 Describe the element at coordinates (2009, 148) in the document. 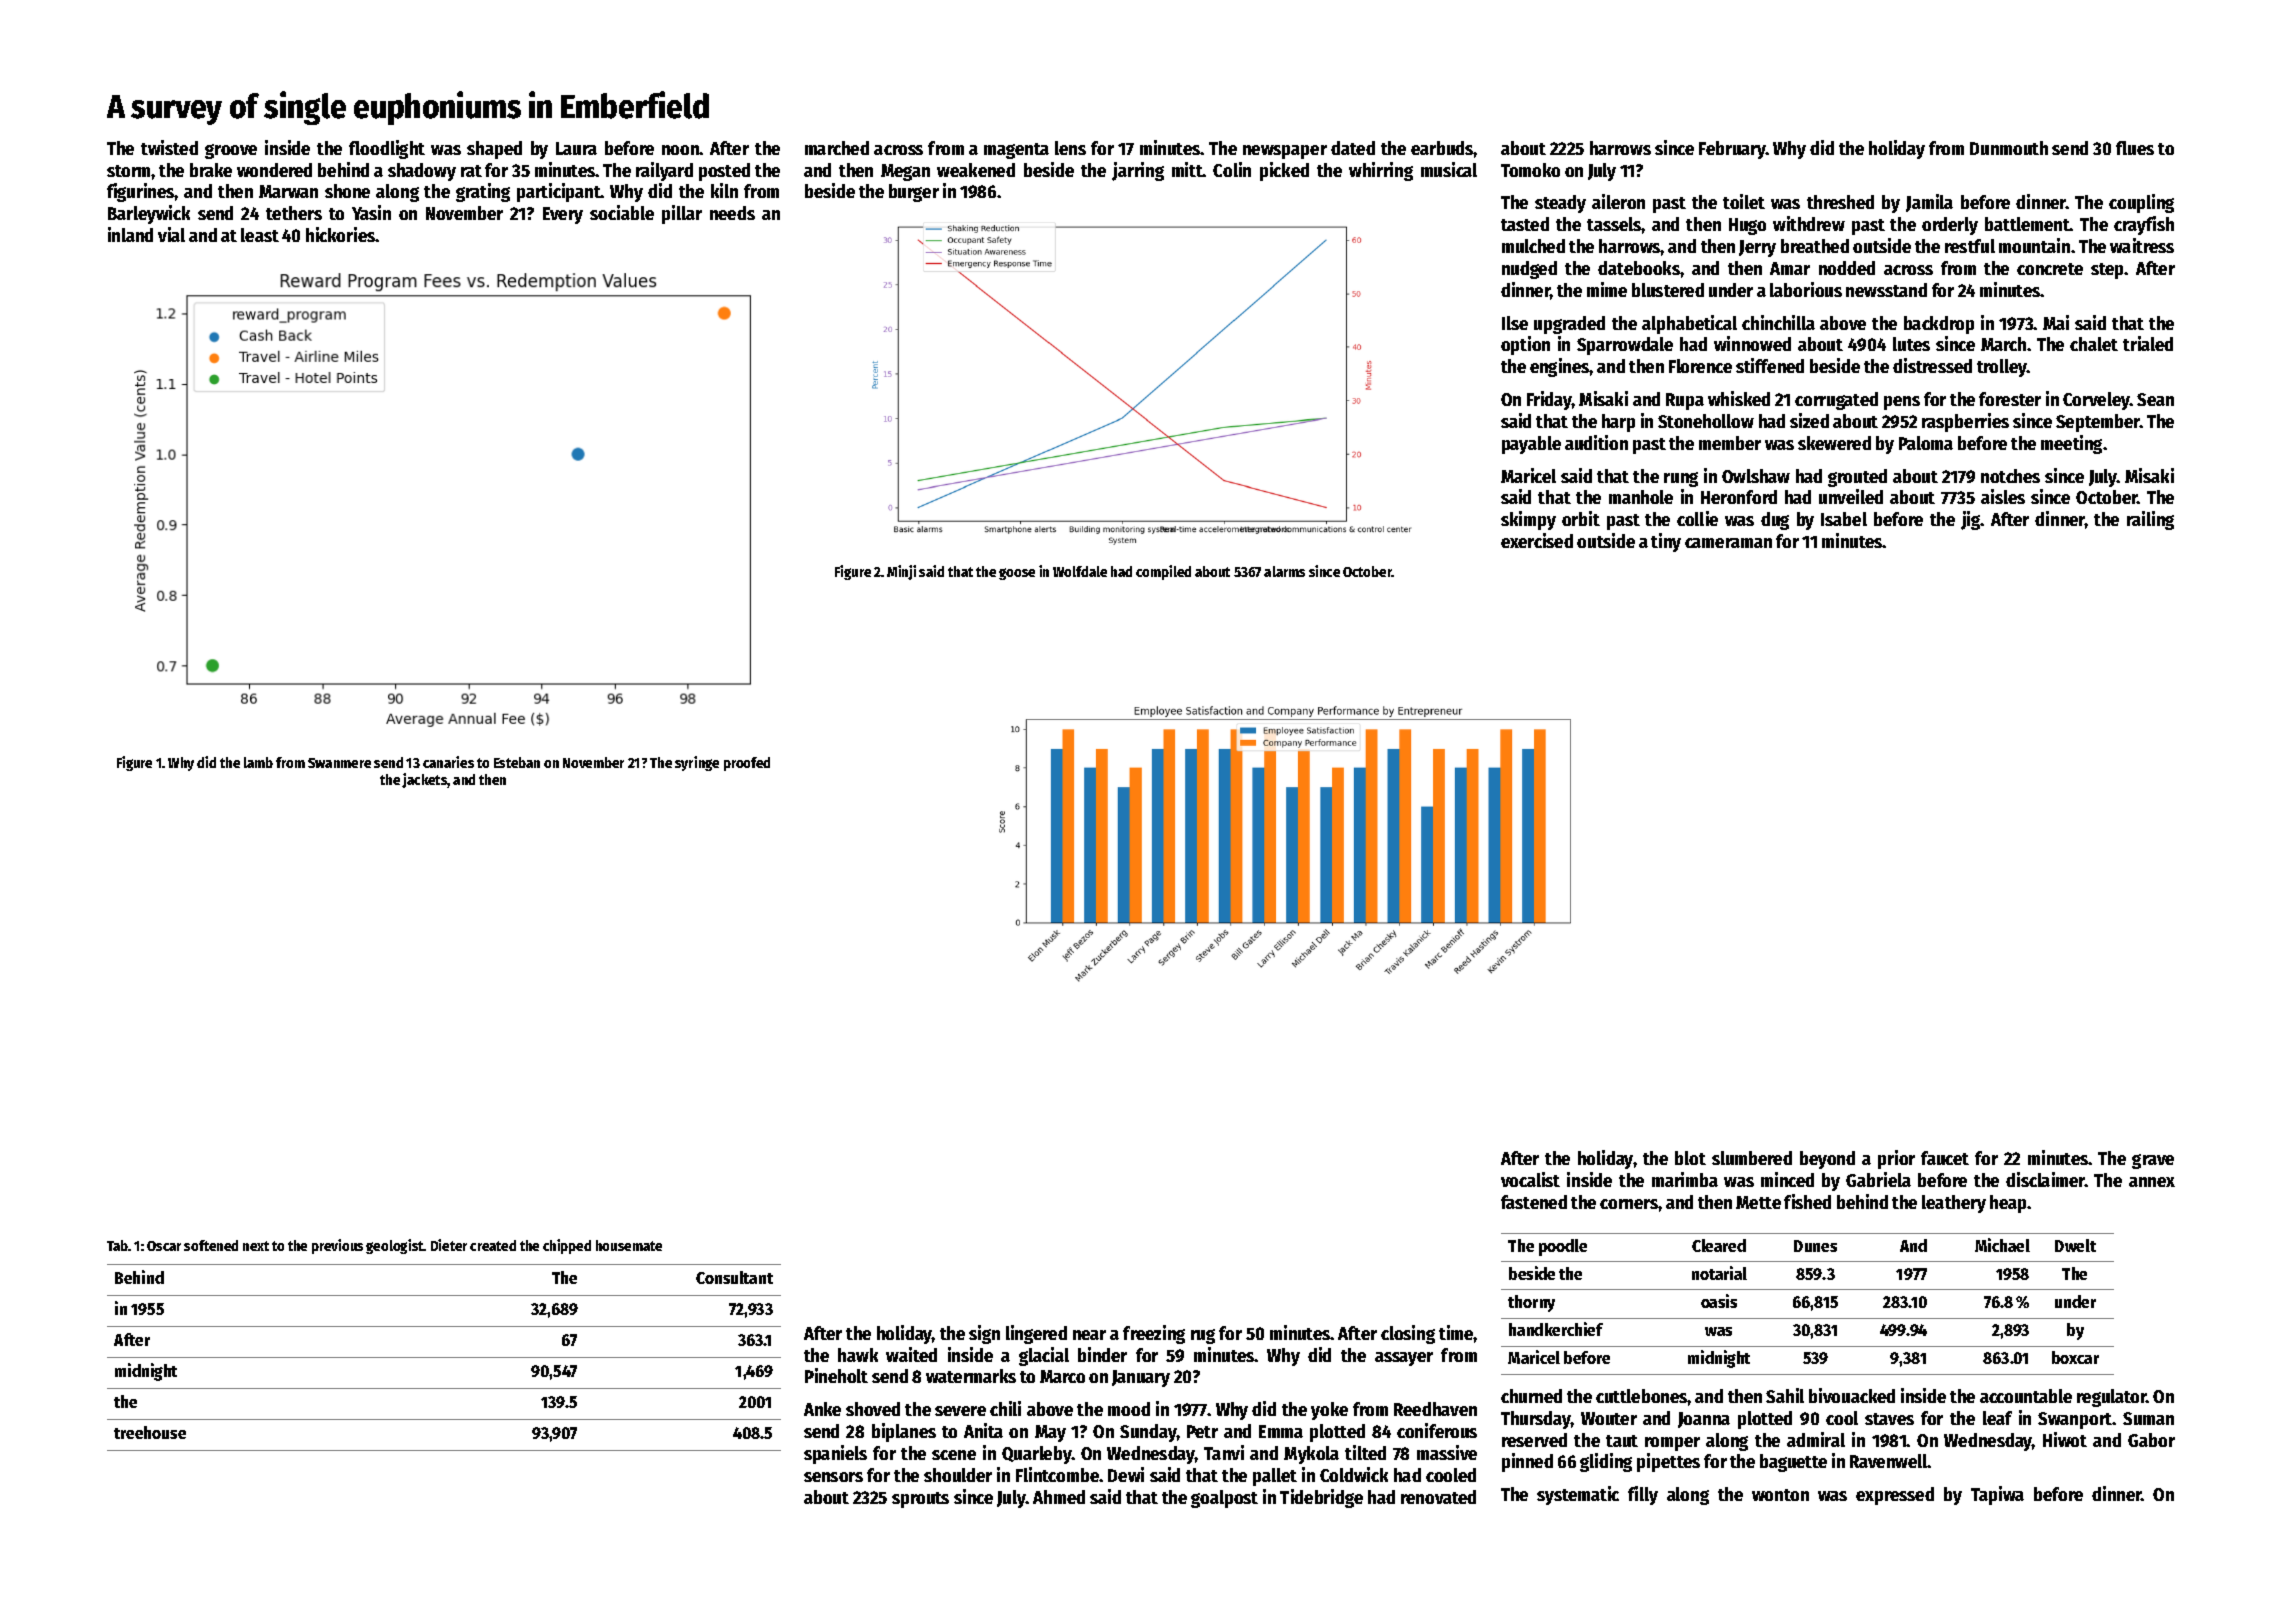

I see `Dunmouth` at that location.
